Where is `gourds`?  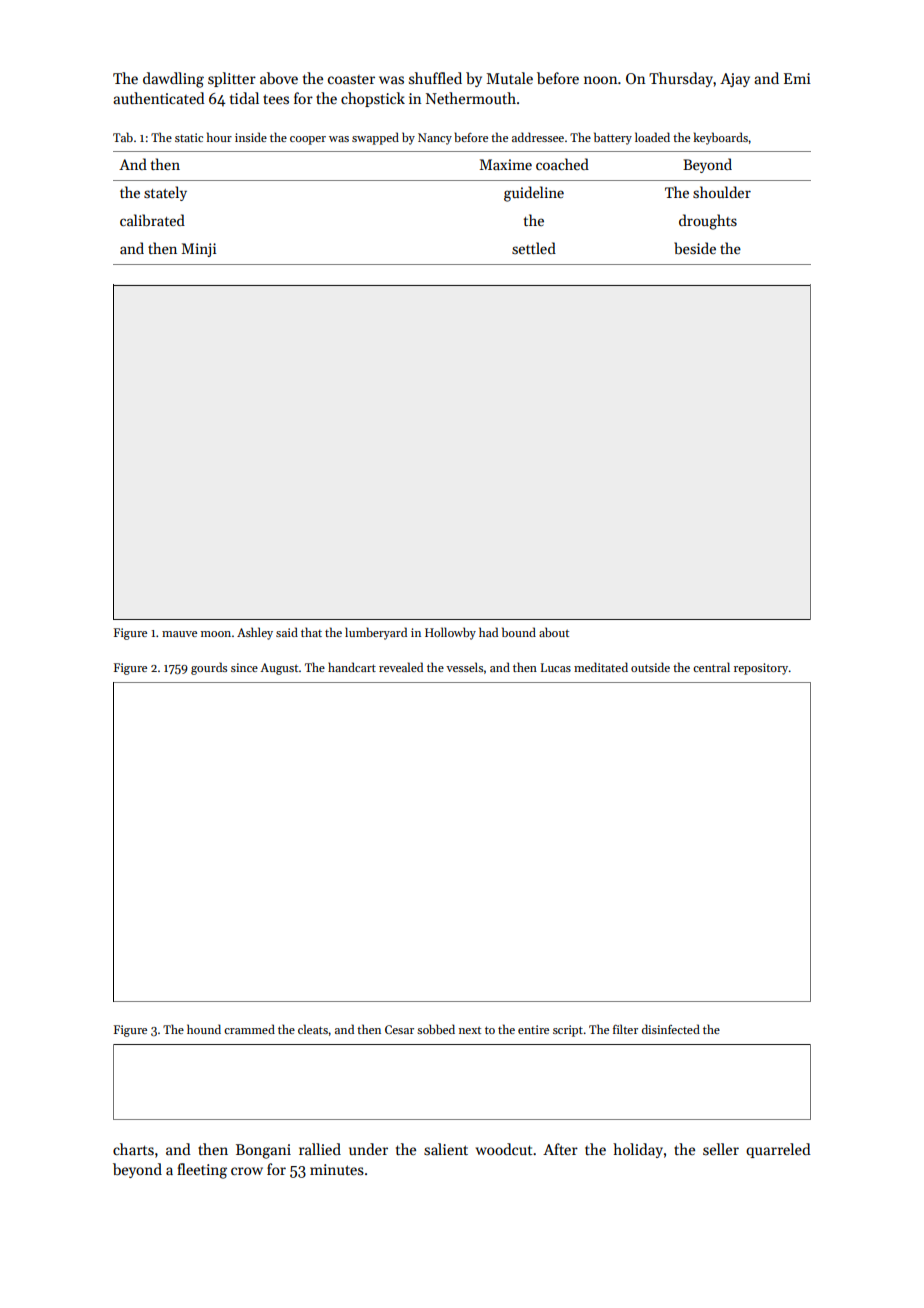
gourds is located at coordinates (209, 668).
